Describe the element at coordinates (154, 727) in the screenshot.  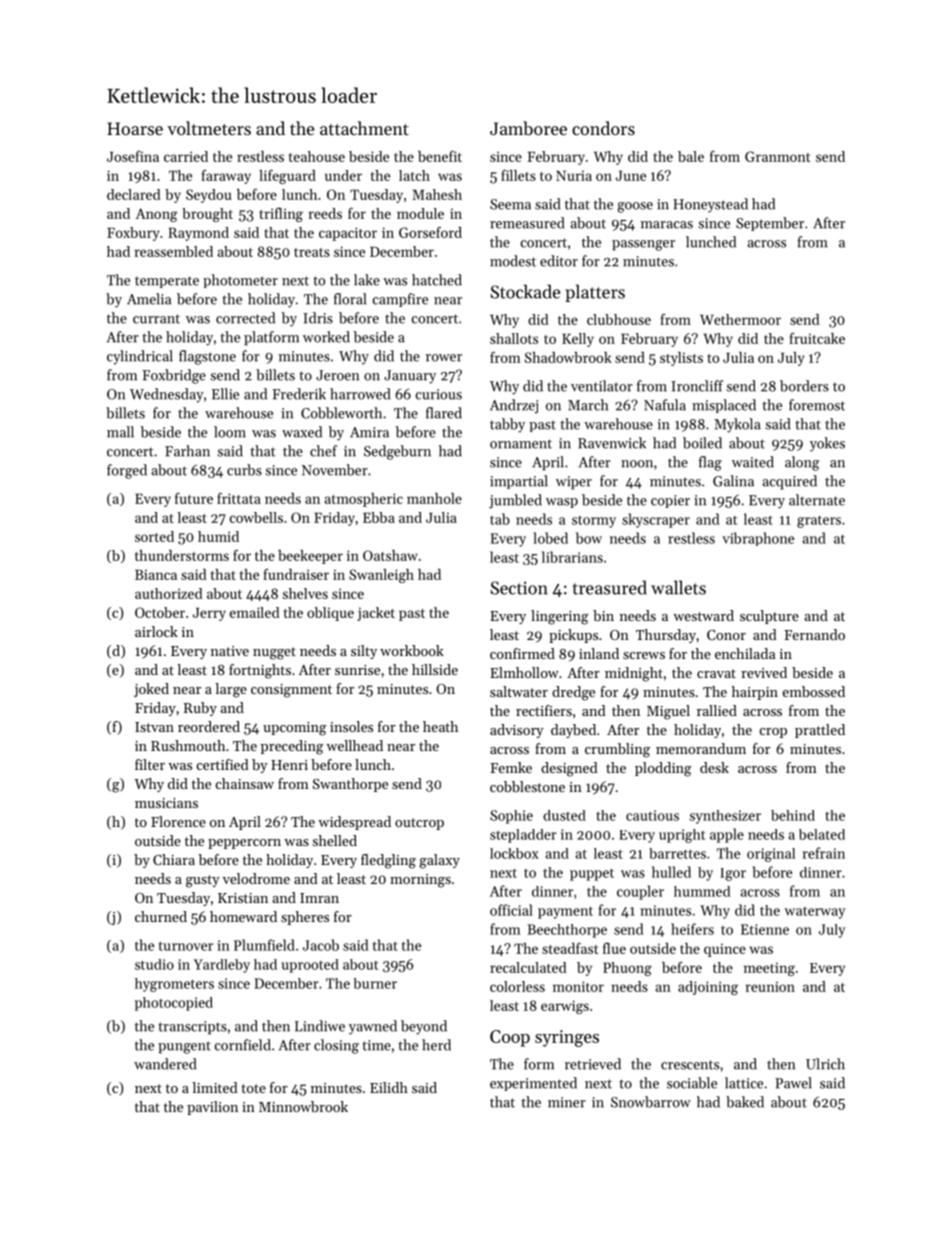
I see `Istvan` at that location.
